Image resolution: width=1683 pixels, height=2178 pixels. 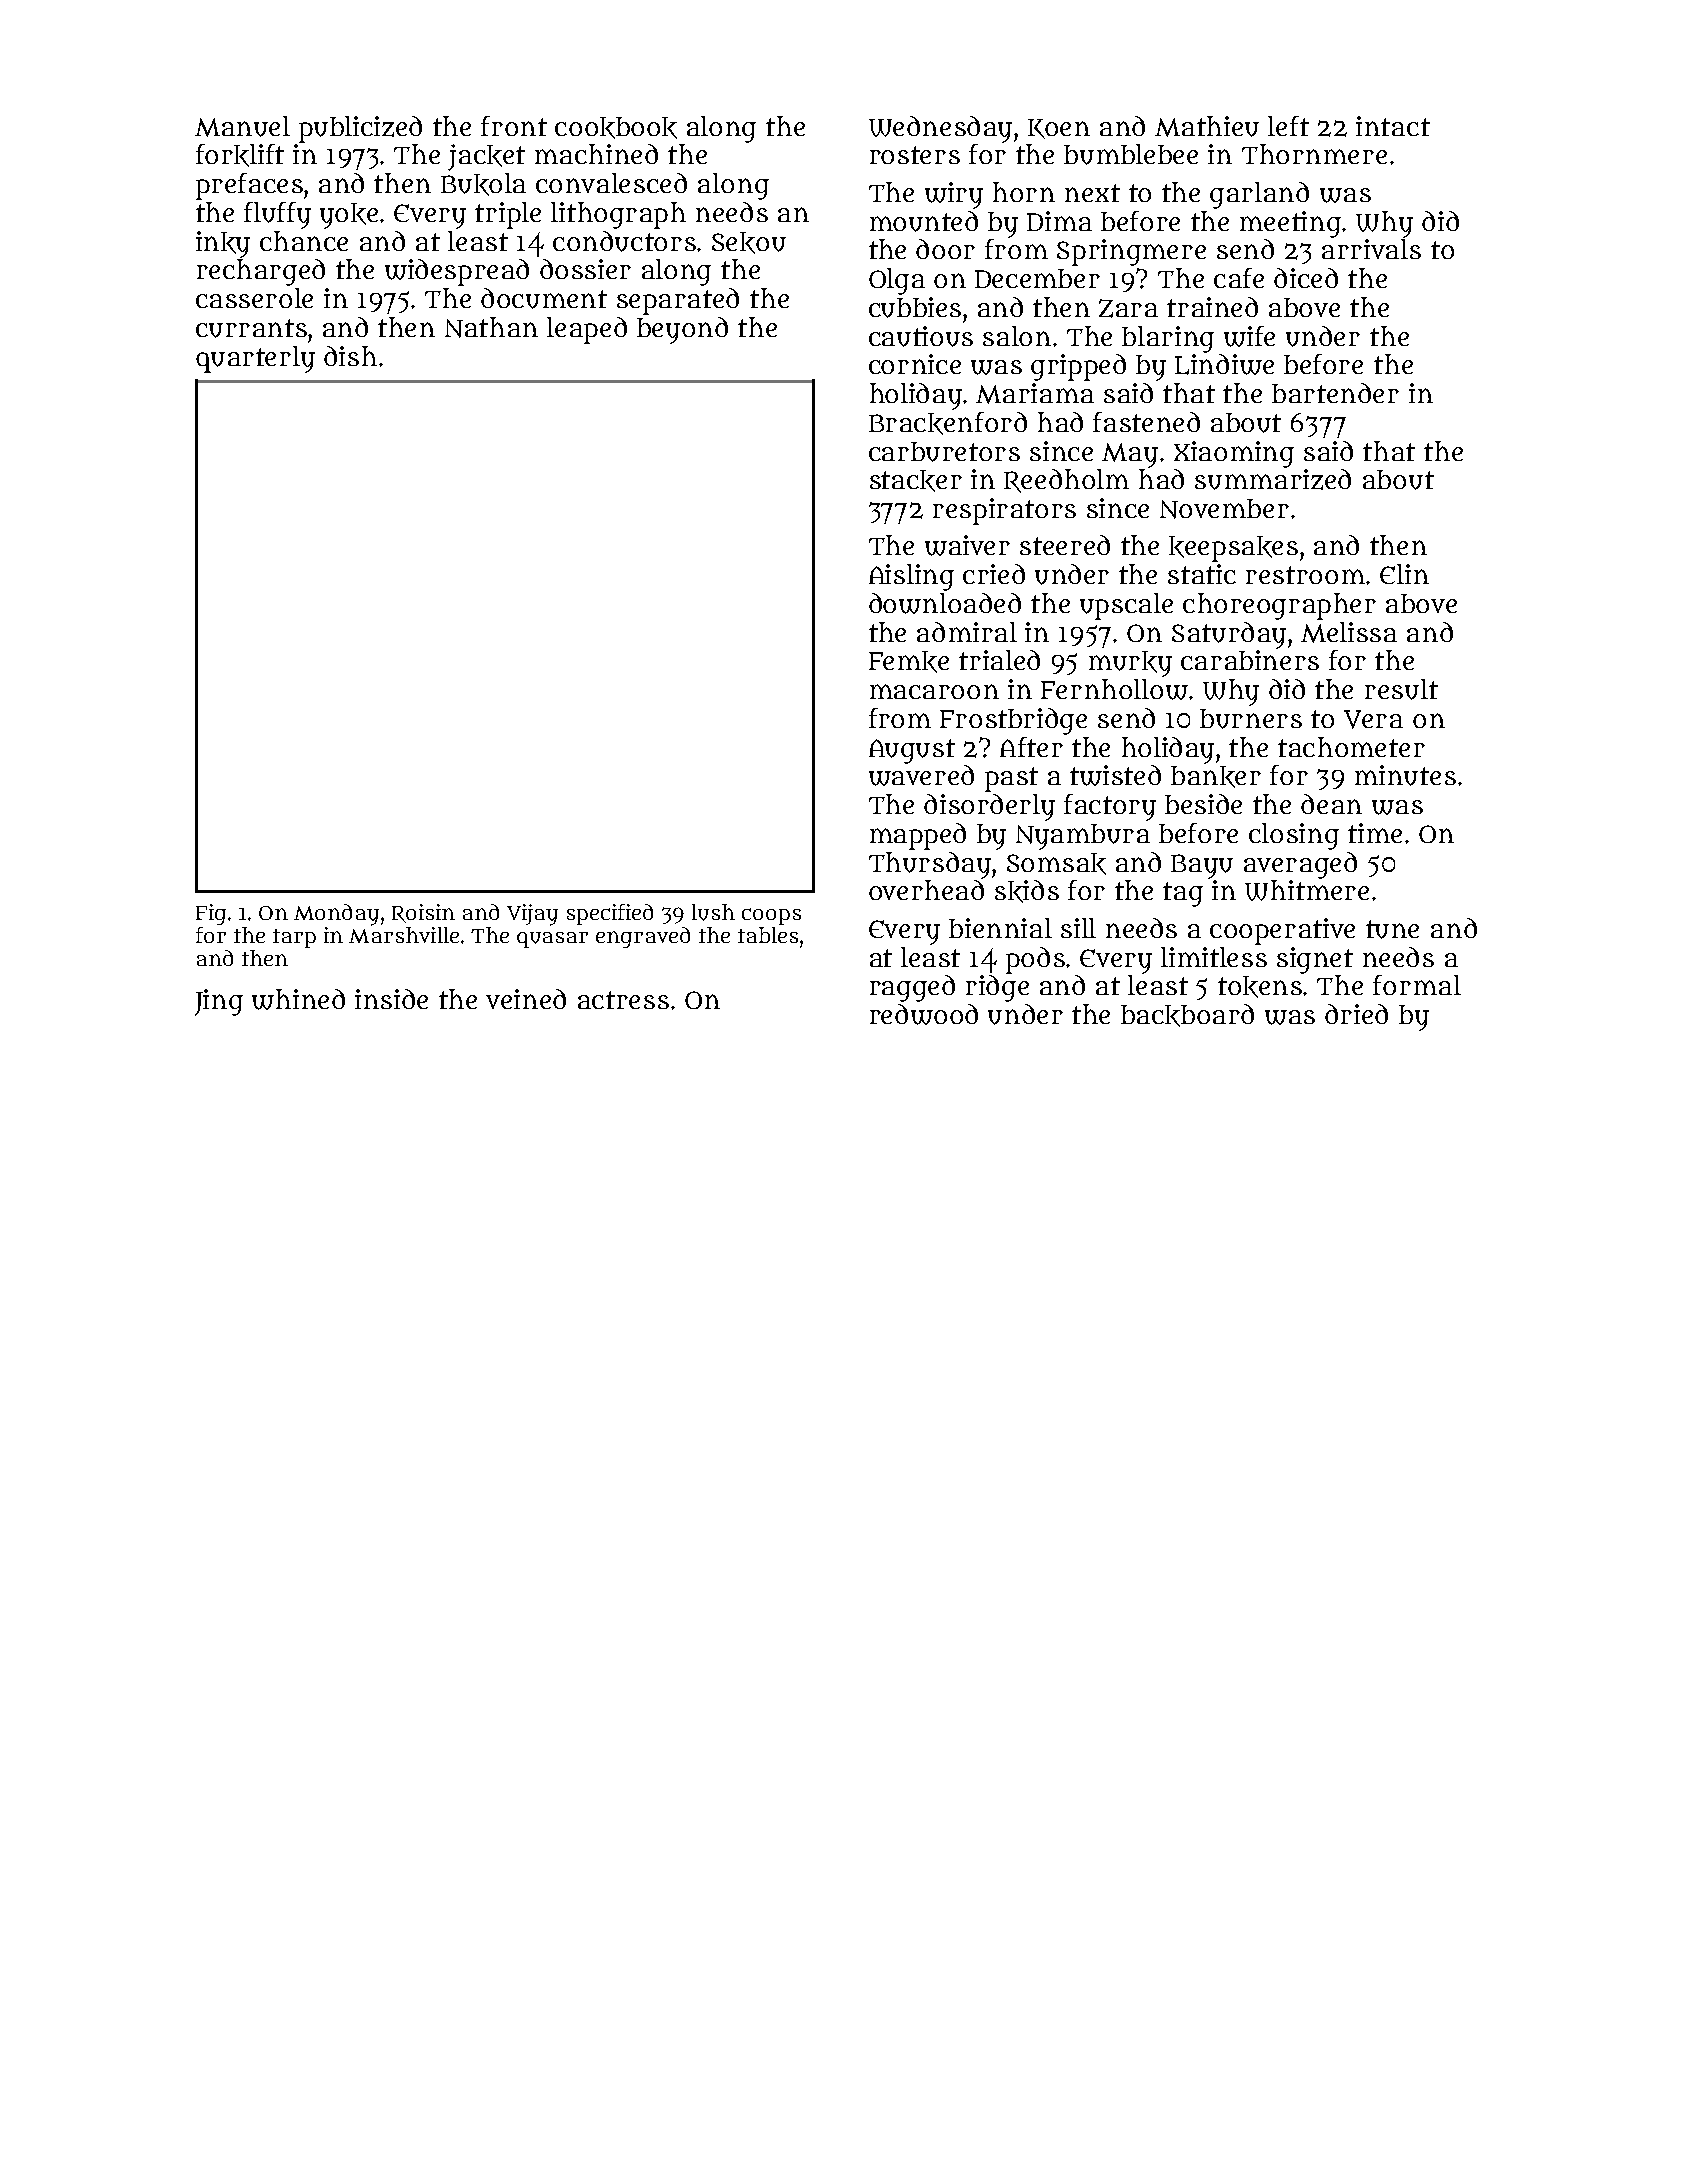 I want to click on Nathan, so click(x=491, y=327).
